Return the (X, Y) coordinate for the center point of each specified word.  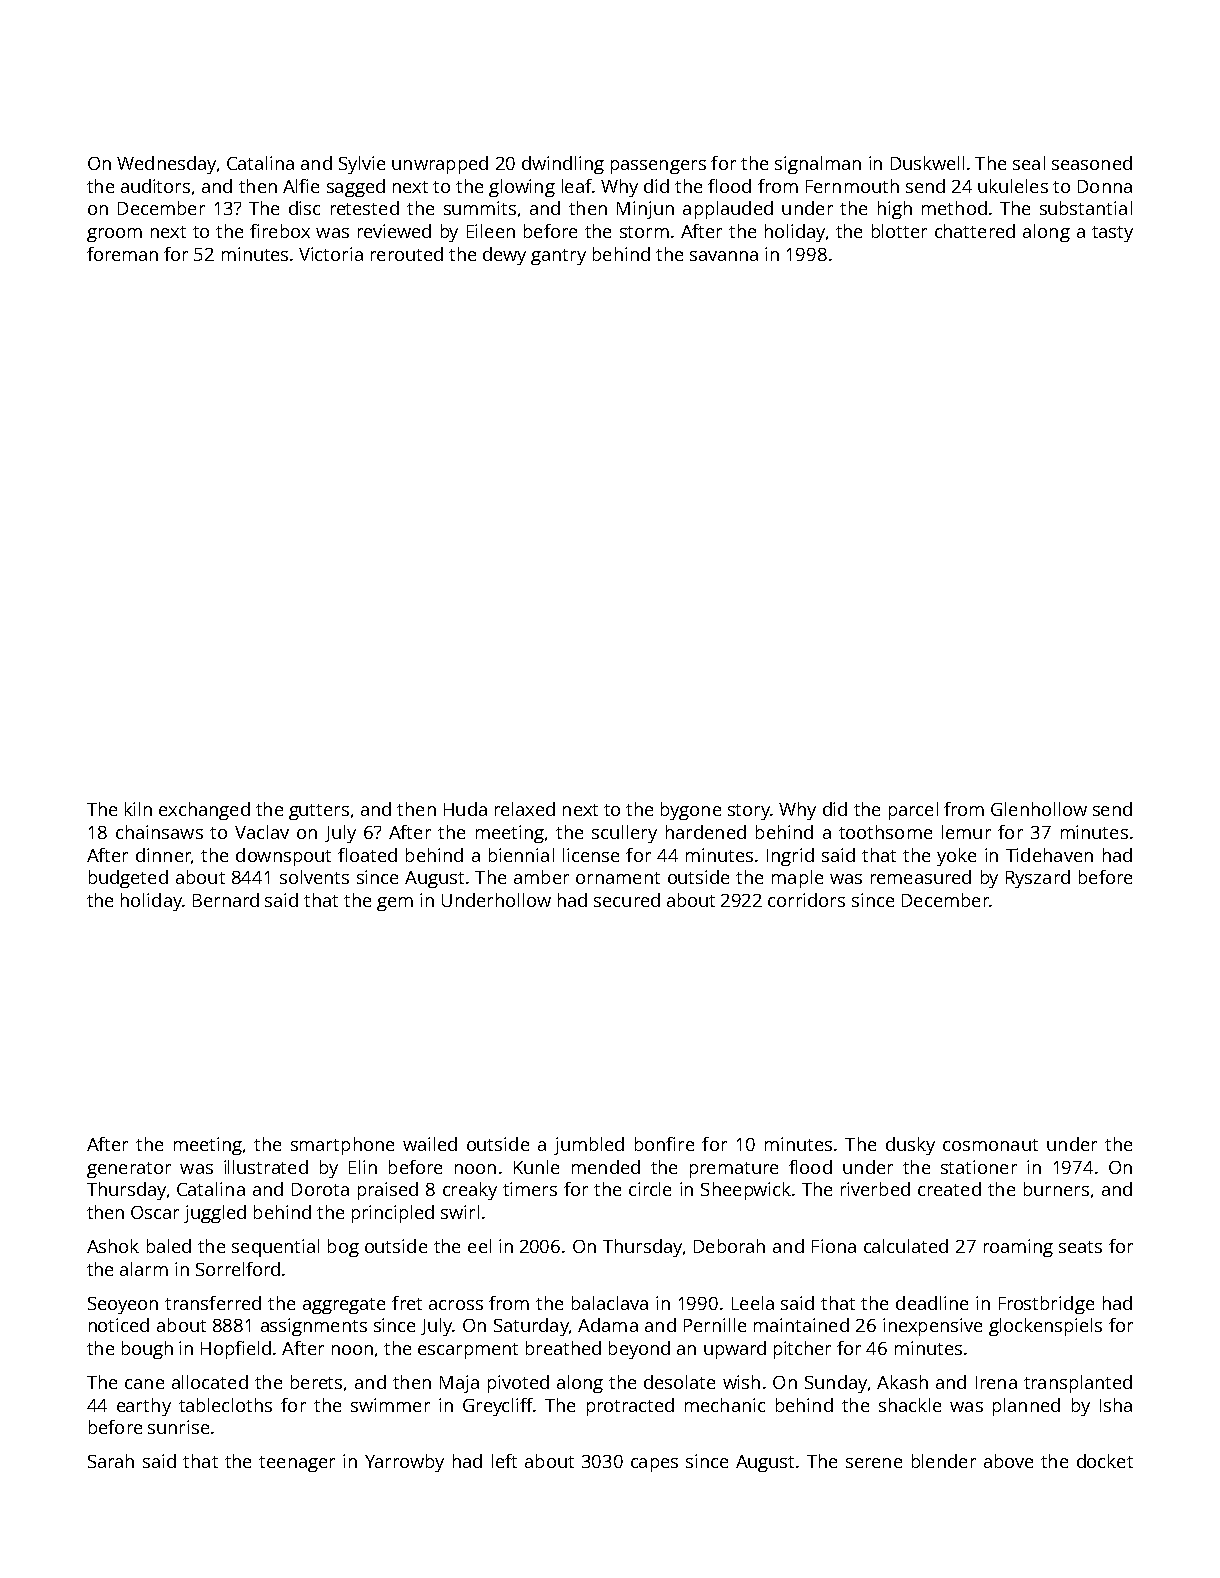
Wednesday (166, 165)
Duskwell (927, 163)
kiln (138, 809)
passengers (658, 167)
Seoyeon (123, 1305)
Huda (465, 809)
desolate (679, 1382)
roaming (1018, 1248)
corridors (806, 900)
